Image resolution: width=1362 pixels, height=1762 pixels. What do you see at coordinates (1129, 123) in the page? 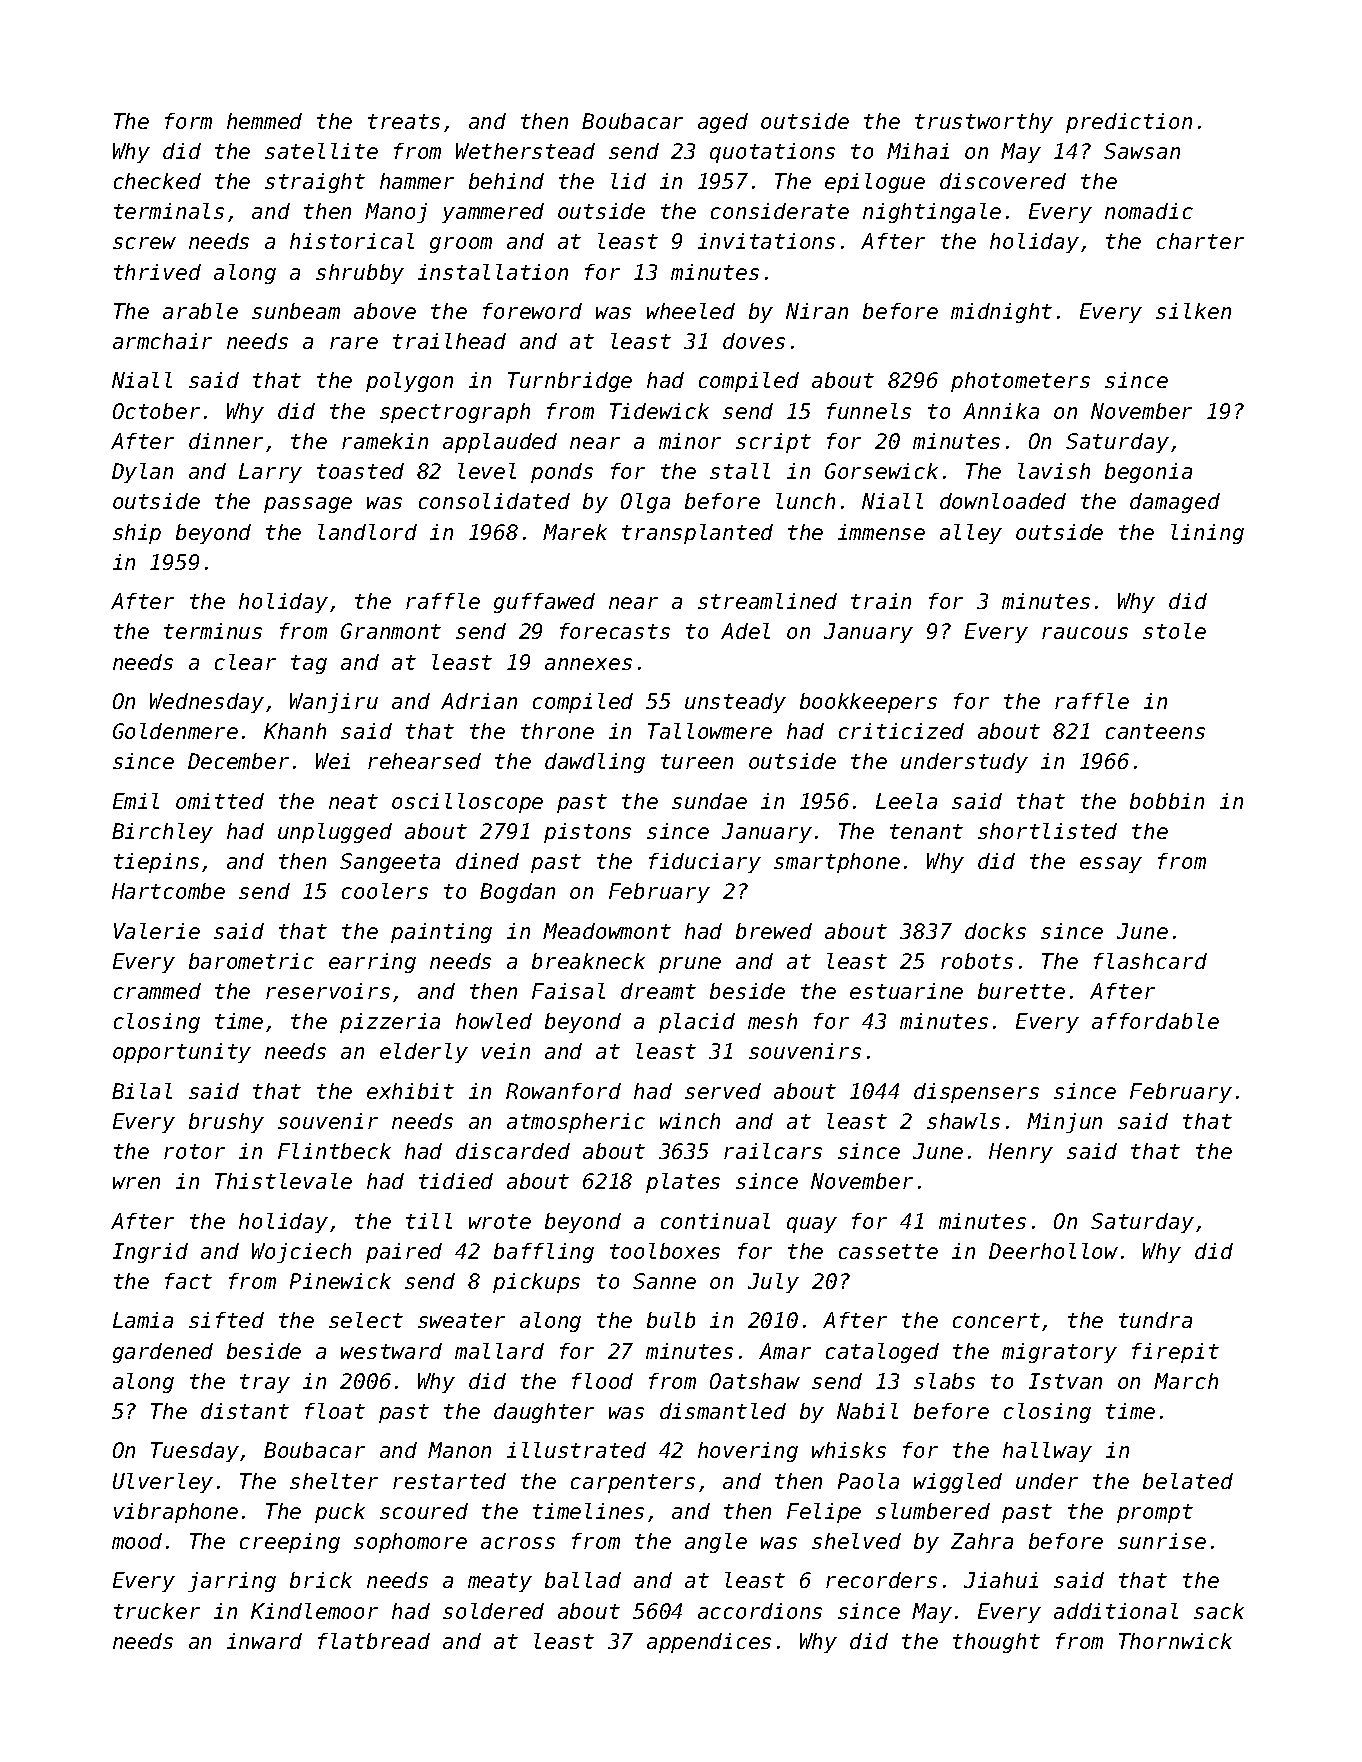
I see `prediction` at bounding box center [1129, 123].
